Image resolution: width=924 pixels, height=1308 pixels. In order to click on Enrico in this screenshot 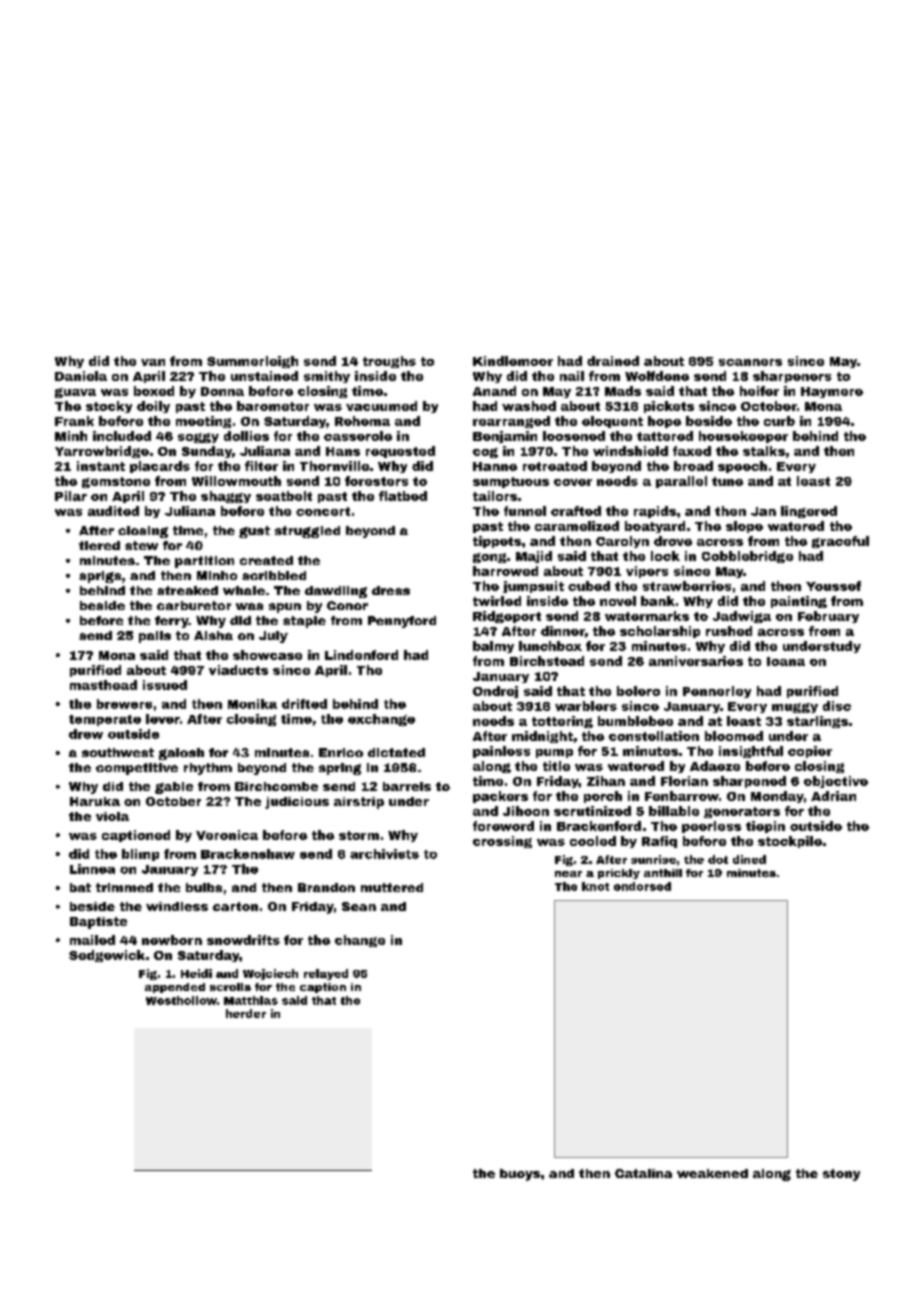, I will do `click(341, 752)`.
